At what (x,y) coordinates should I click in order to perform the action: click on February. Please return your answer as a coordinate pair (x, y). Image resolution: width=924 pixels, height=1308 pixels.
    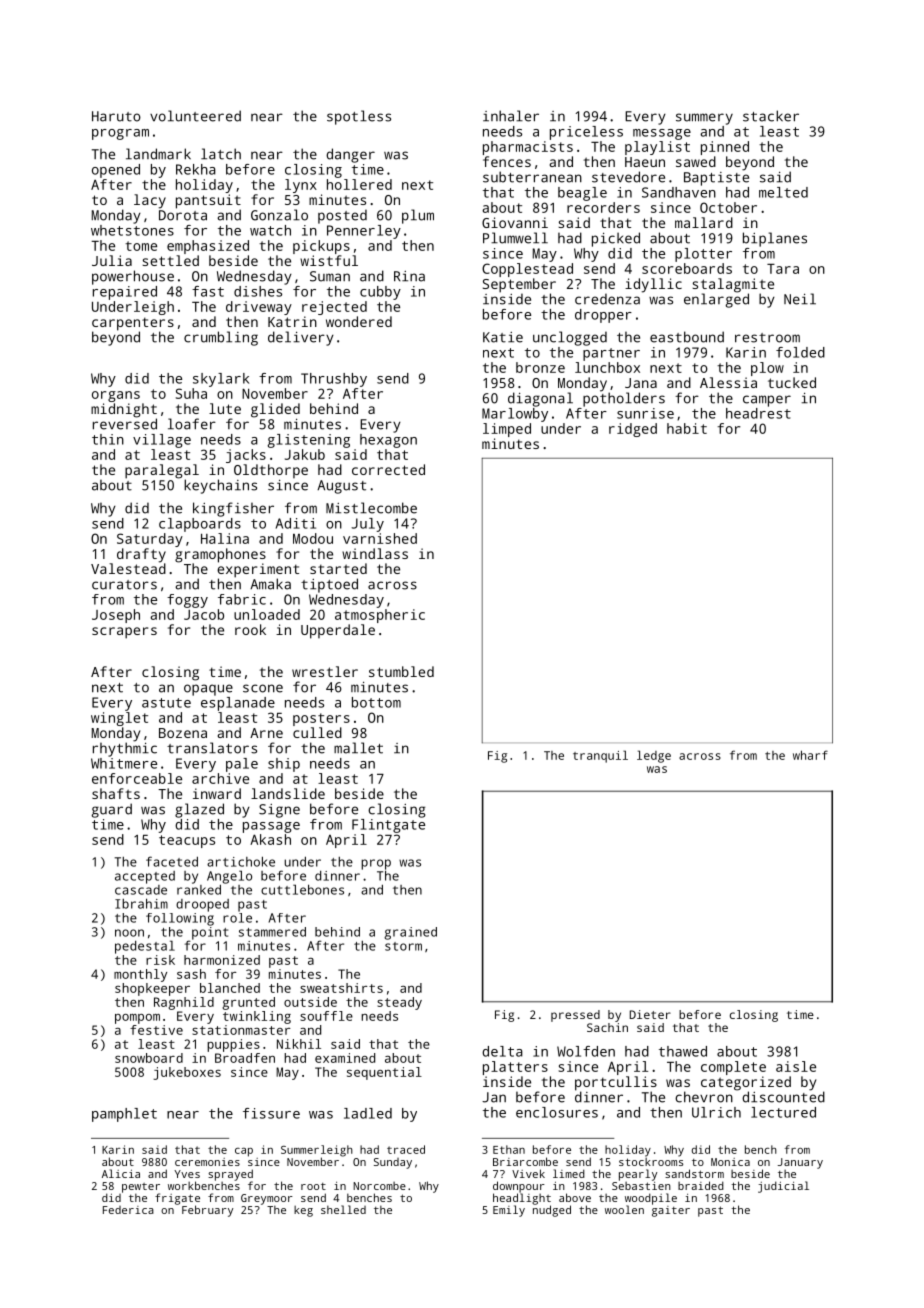
    Looking at the image, I should click on (207, 1211).
